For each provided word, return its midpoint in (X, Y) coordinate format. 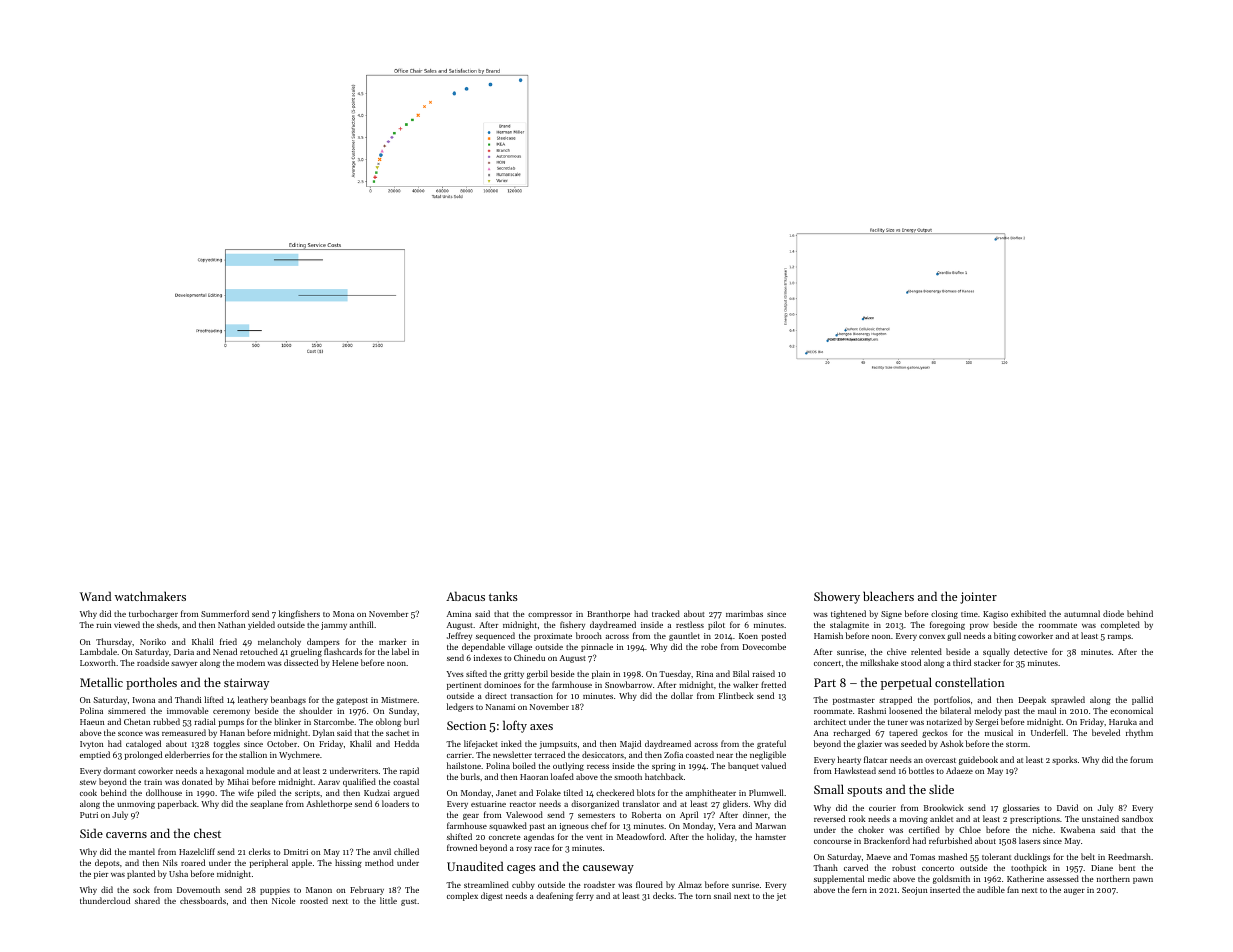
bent (1127, 867)
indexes (488, 657)
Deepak (1032, 700)
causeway (608, 869)
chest (207, 833)
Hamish (828, 635)
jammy (334, 626)
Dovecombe (764, 646)
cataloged (143, 744)
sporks (1064, 760)
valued (773, 765)
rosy (524, 850)
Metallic (101, 682)
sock (141, 889)
